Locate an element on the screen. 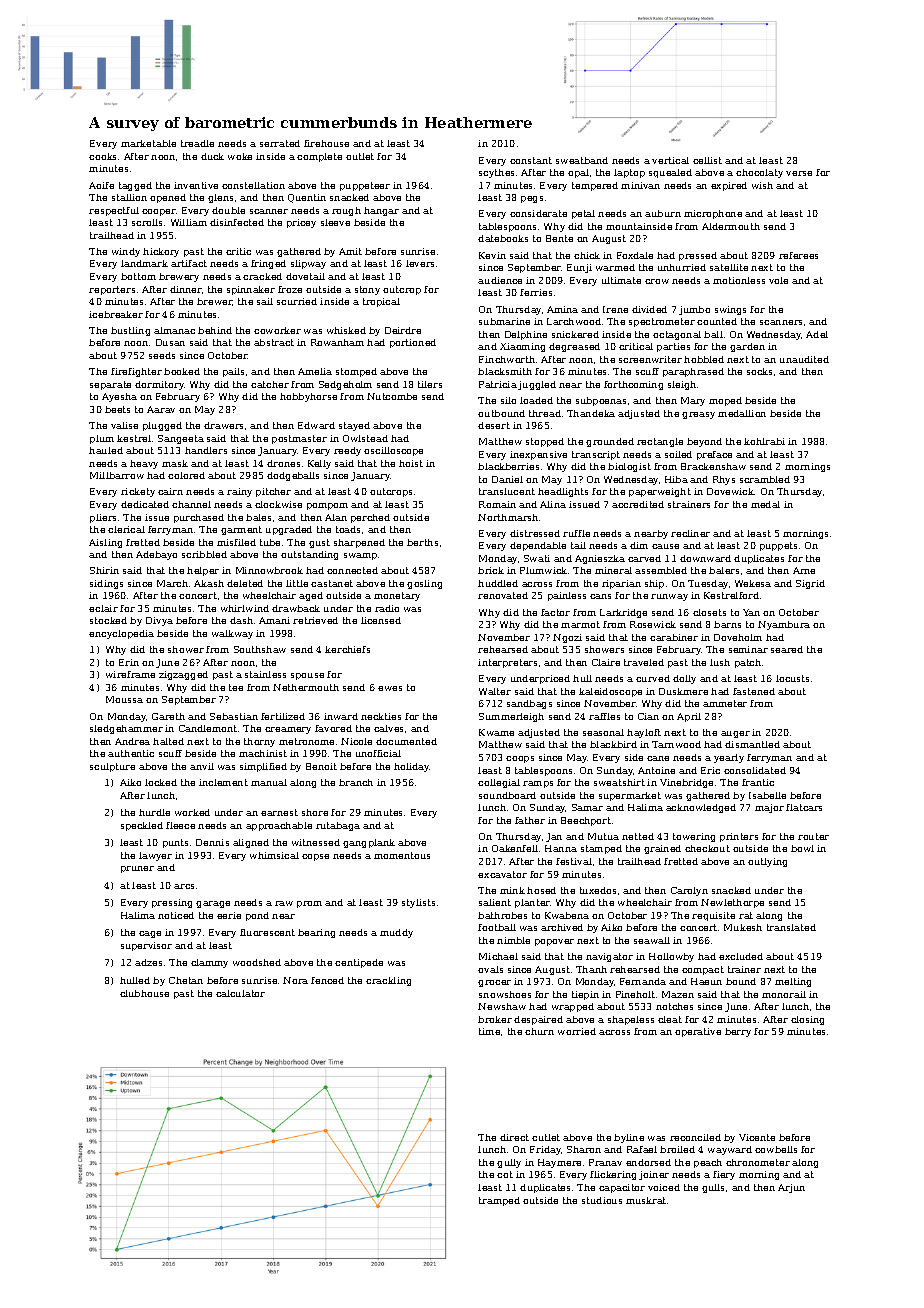  firehouse is located at coordinates (326, 143).
